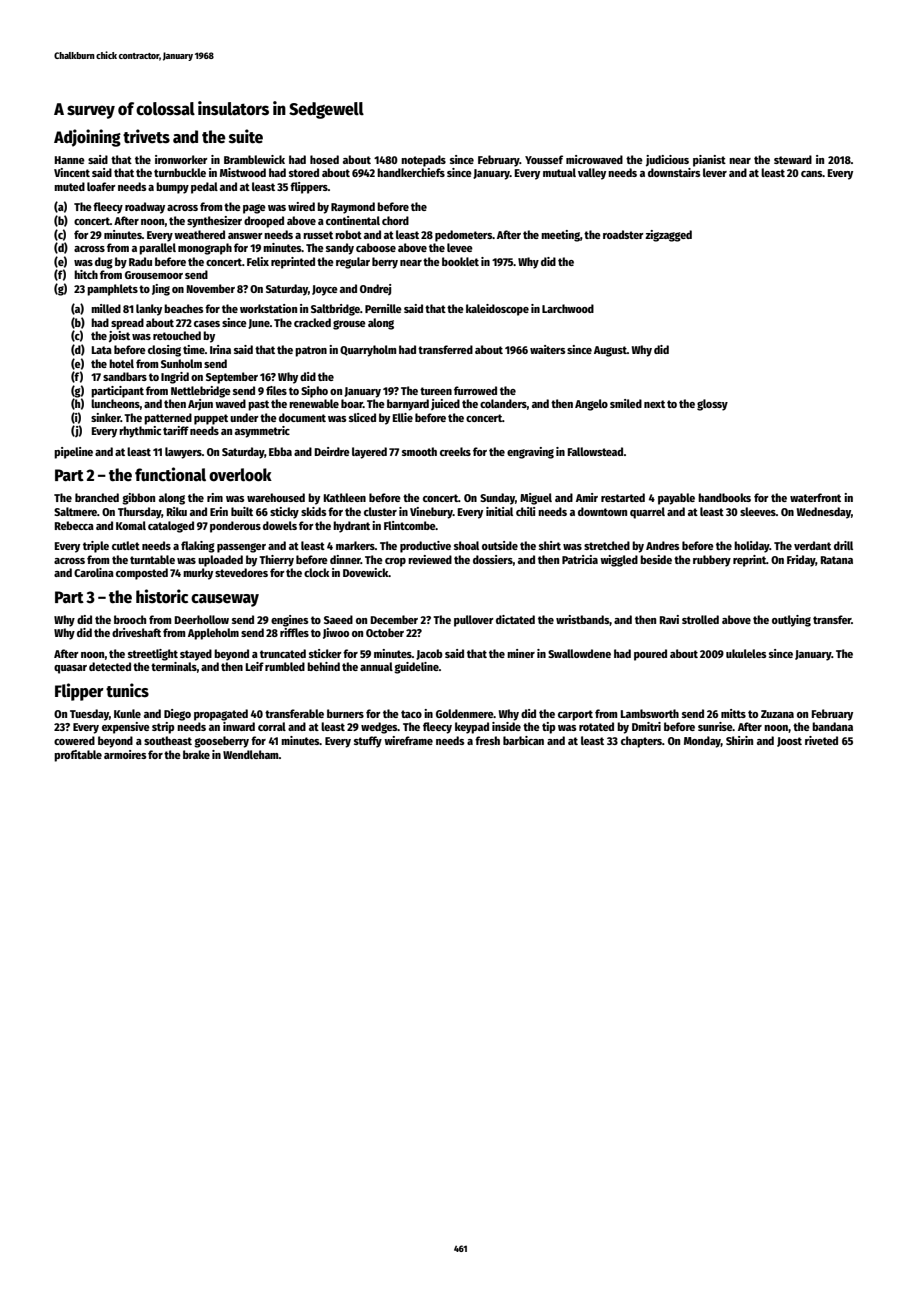 The height and width of the screenshot is (1316, 908). I want to click on Monday, so click(702, 742).
